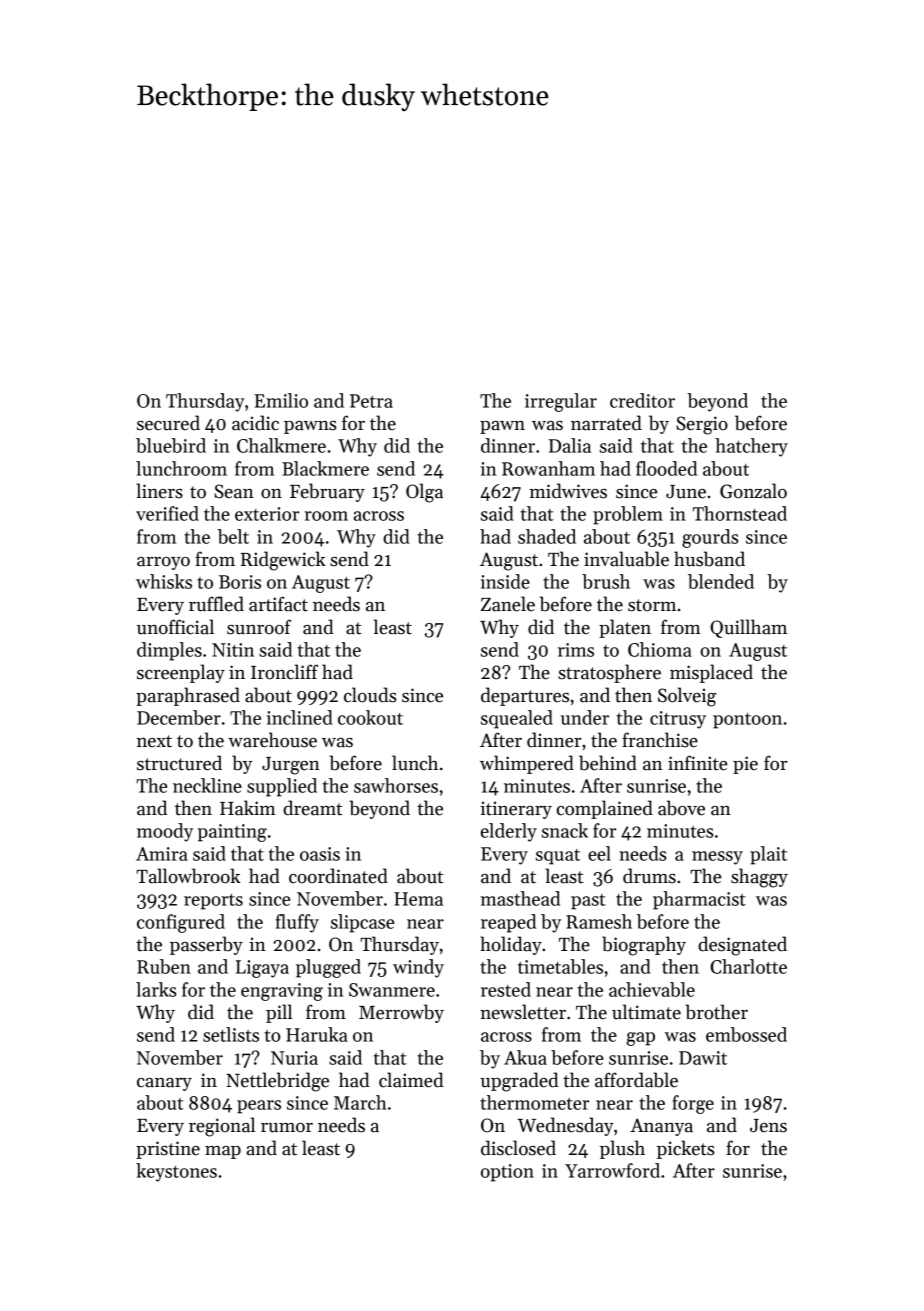 This page has width=924, height=1311. I want to click on designated, so click(742, 946).
